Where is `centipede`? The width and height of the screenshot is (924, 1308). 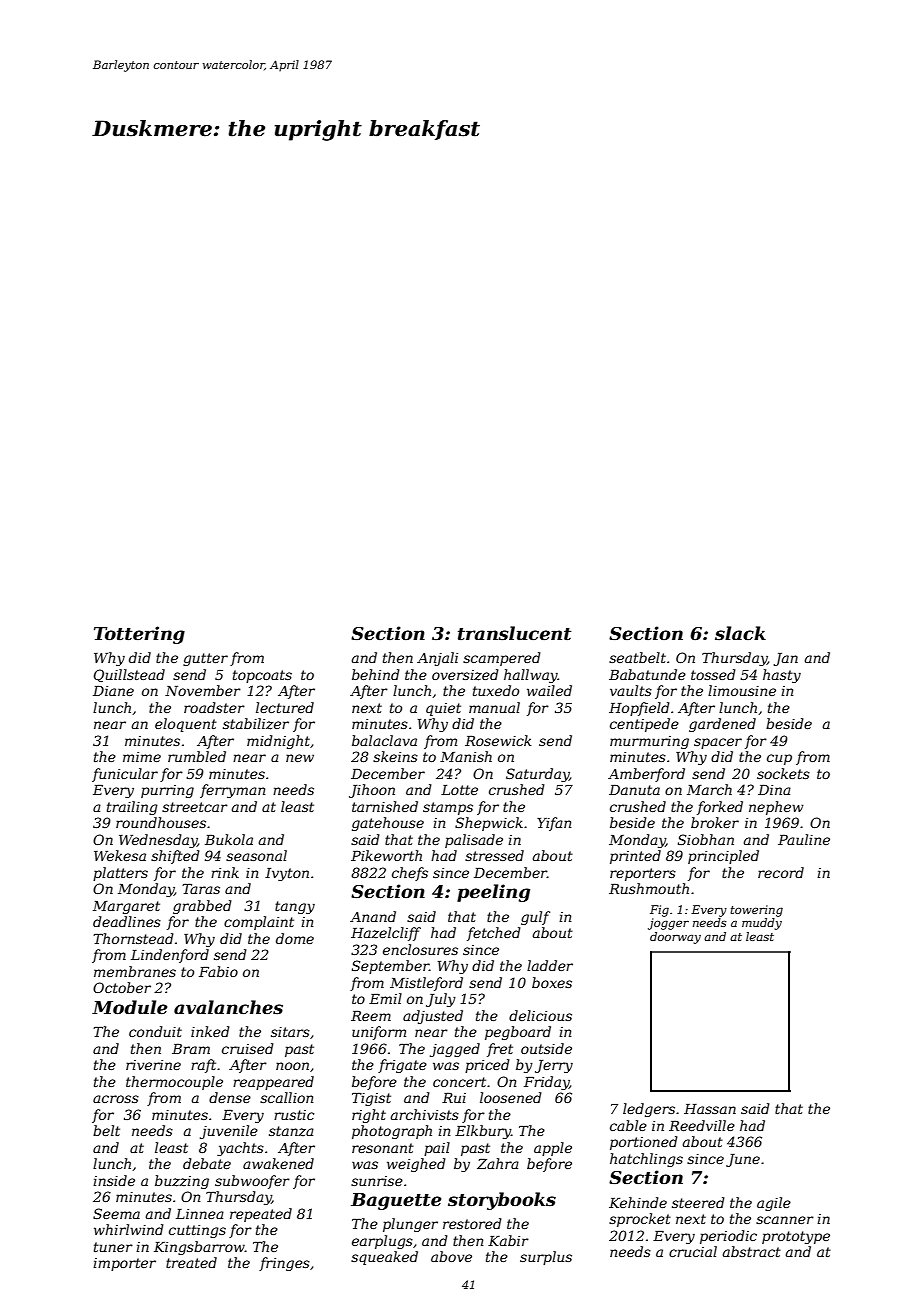
centipede is located at coordinates (644, 725).
